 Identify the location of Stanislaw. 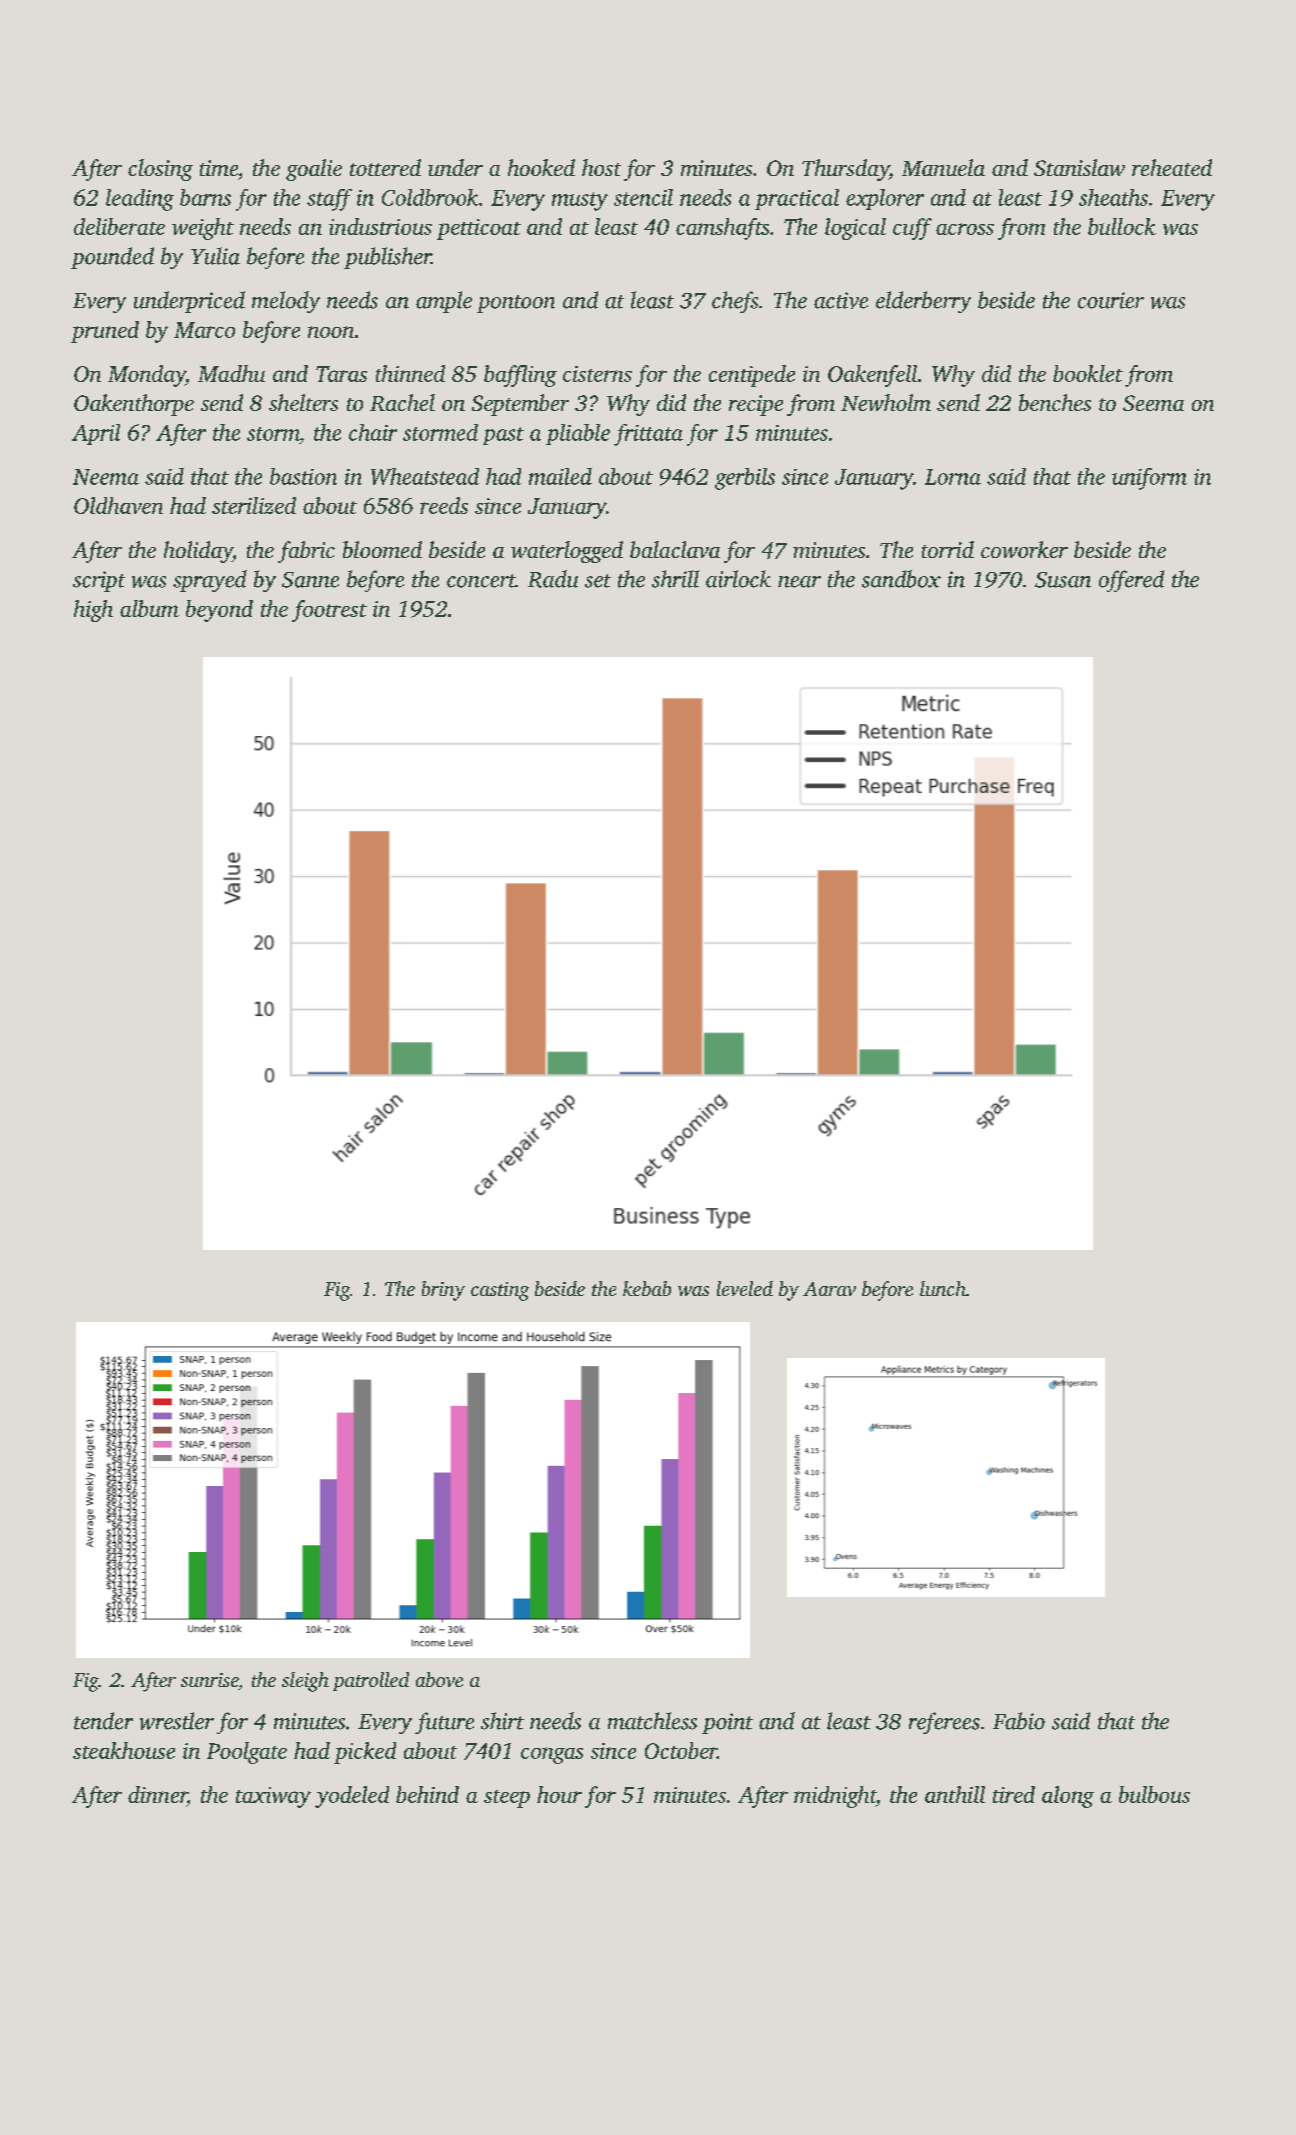
(1079, 167).
